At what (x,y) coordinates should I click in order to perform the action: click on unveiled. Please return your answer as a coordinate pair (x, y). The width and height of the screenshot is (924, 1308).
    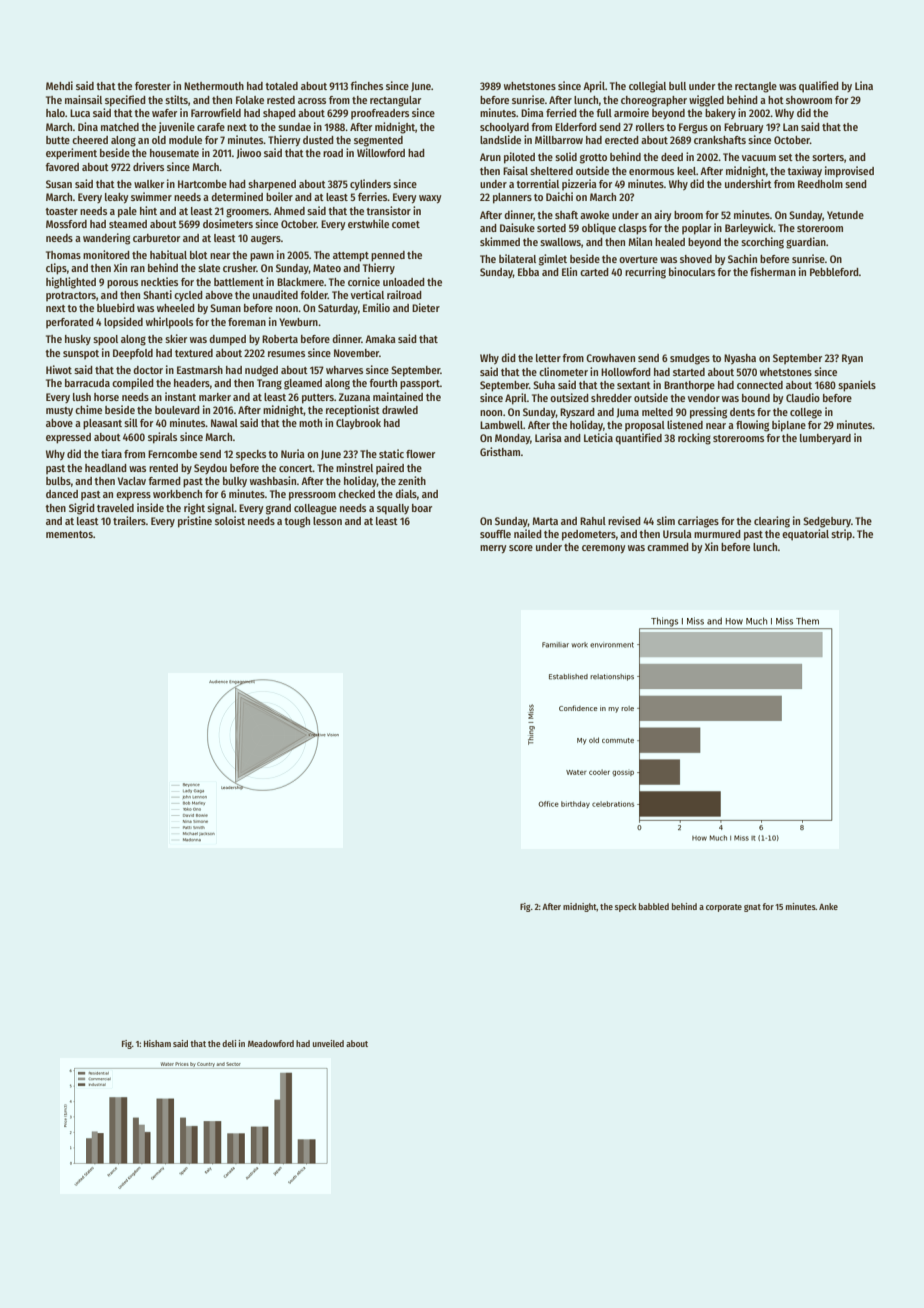
    Looking at the image, I should click on (328, 1043).
